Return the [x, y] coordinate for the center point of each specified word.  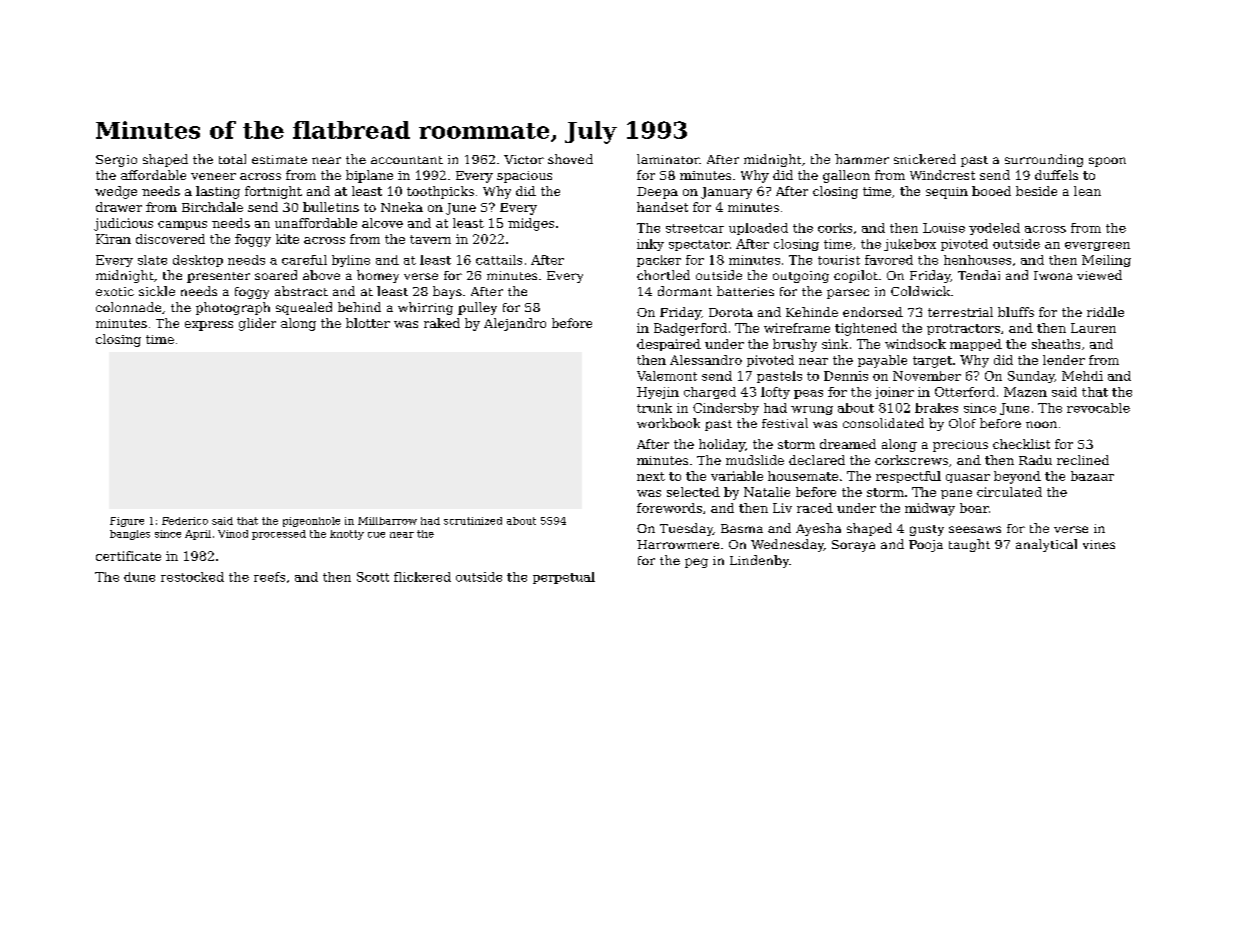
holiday [722, 445]
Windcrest [942, 175]
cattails [499, 260]
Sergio [116, 161]
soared [276, 275]
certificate [128, 556]
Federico [185, 521]
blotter [368, 323]
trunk [654, 408]
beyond [1017, 477]
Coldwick [920, 291]
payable [882, 361]
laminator [668, 159]
